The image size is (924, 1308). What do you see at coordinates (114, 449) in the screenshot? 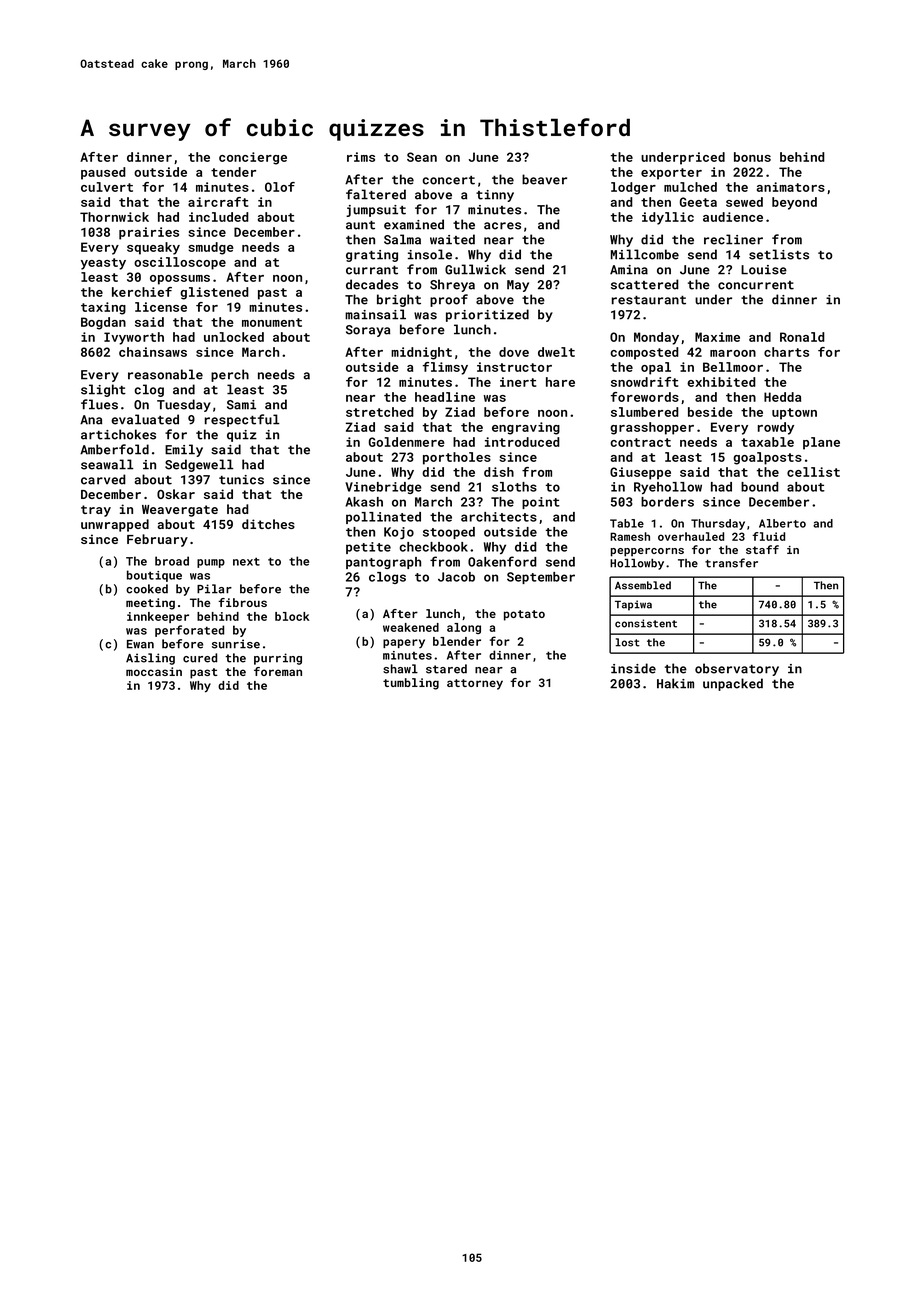
I see `Amberfold` at bounding box center [114, 449].
